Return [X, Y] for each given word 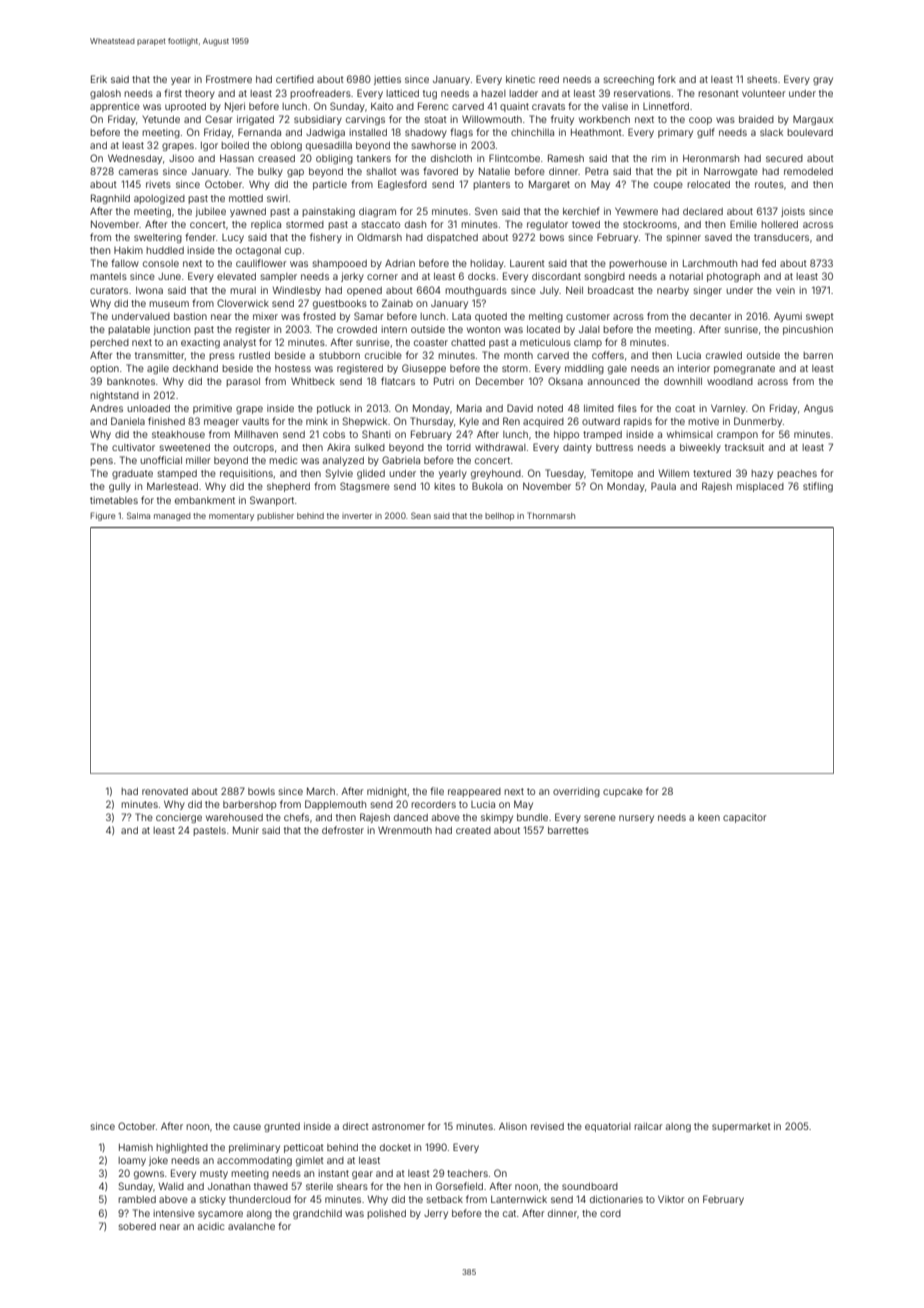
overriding [576, 792]
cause [247, 1127]
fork [667, 79]
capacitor [744, 818]
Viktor [671, 1199]
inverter [357, 516]
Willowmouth [492, 119]
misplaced [760, 487]
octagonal [258, 251]
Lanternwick [519, 1199]
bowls [261, 791]
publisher [275, 517]
